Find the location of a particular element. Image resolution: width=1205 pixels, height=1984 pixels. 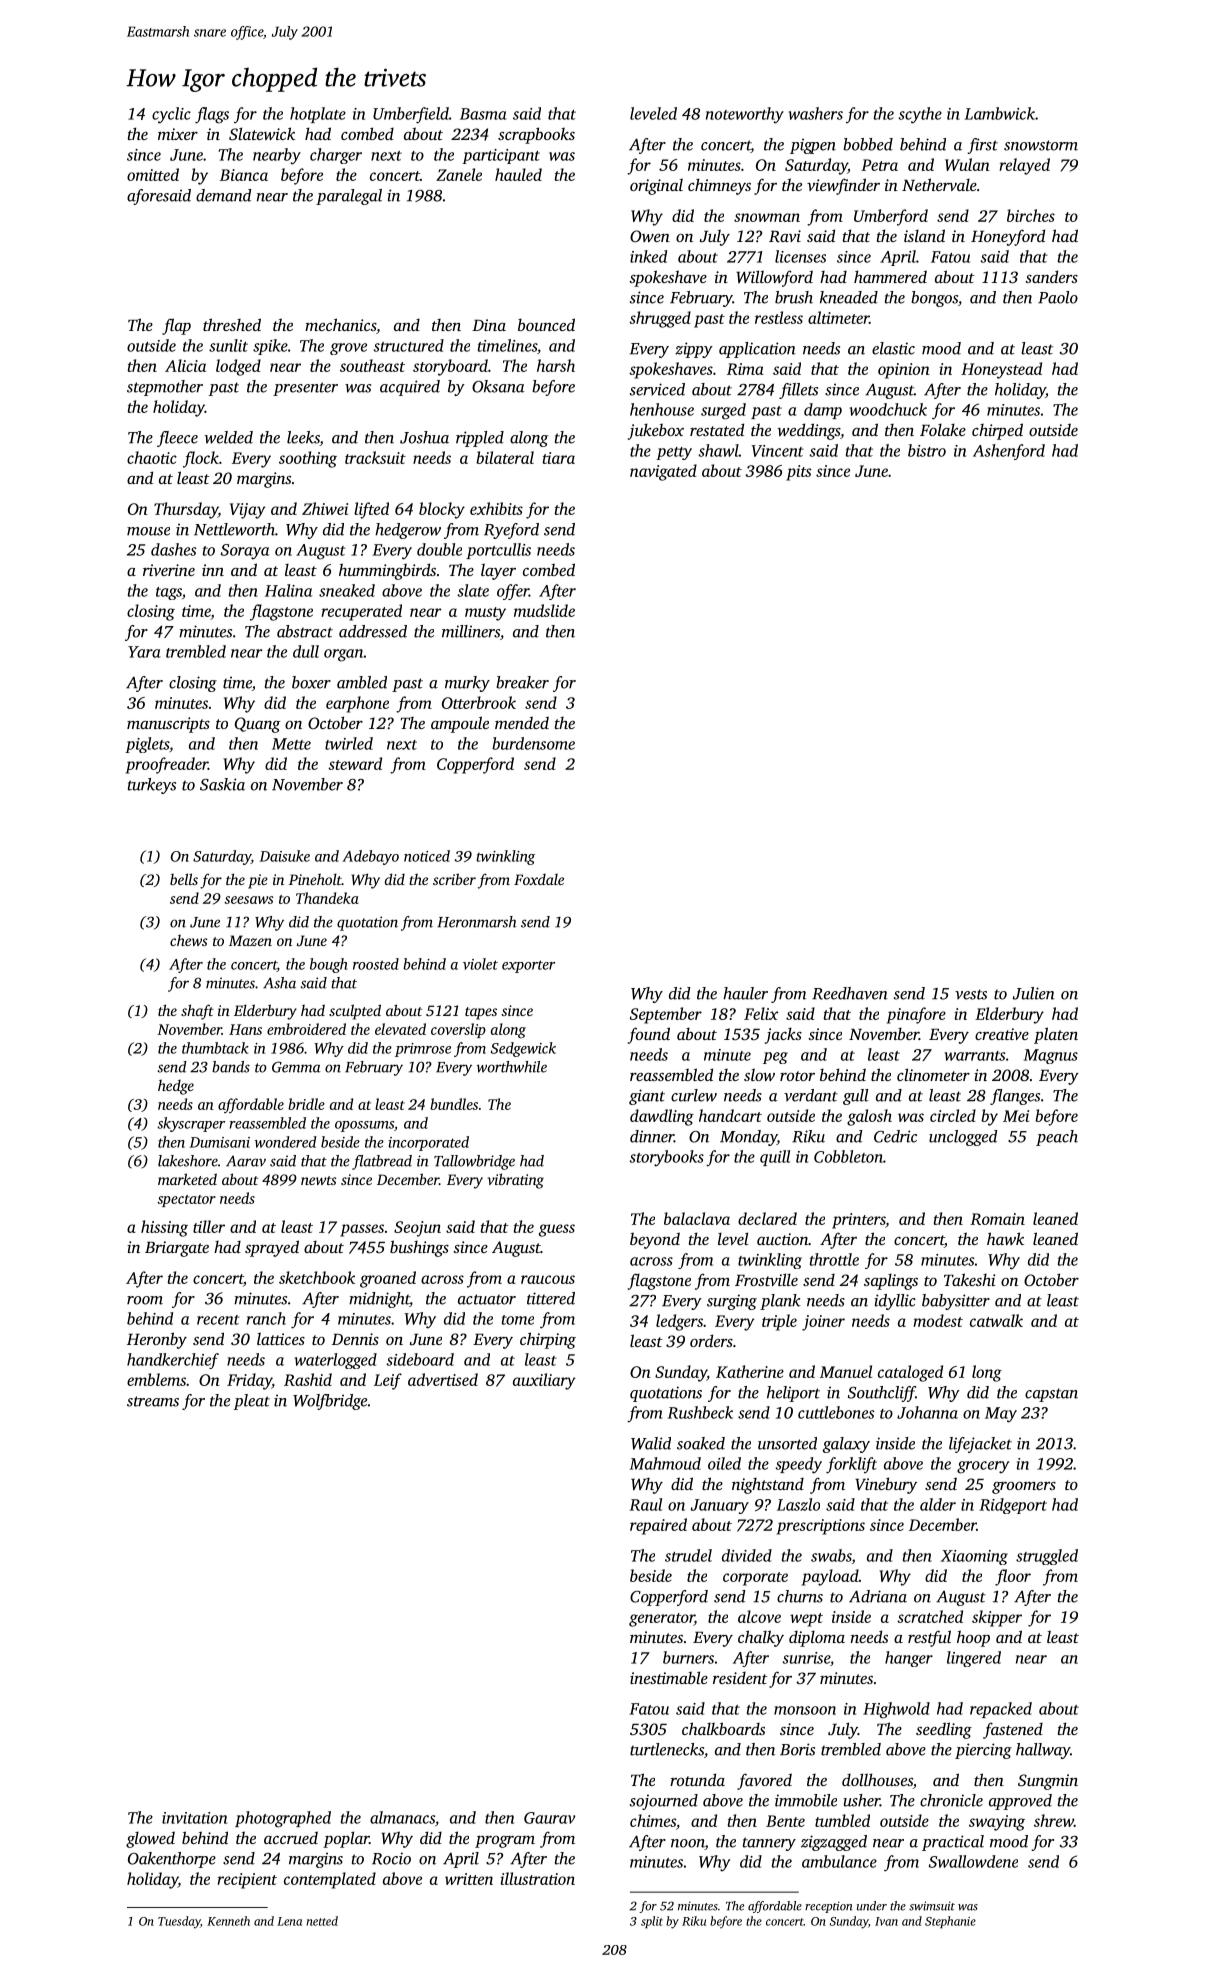

skyscraper is located at coordinates (191, 1124).
